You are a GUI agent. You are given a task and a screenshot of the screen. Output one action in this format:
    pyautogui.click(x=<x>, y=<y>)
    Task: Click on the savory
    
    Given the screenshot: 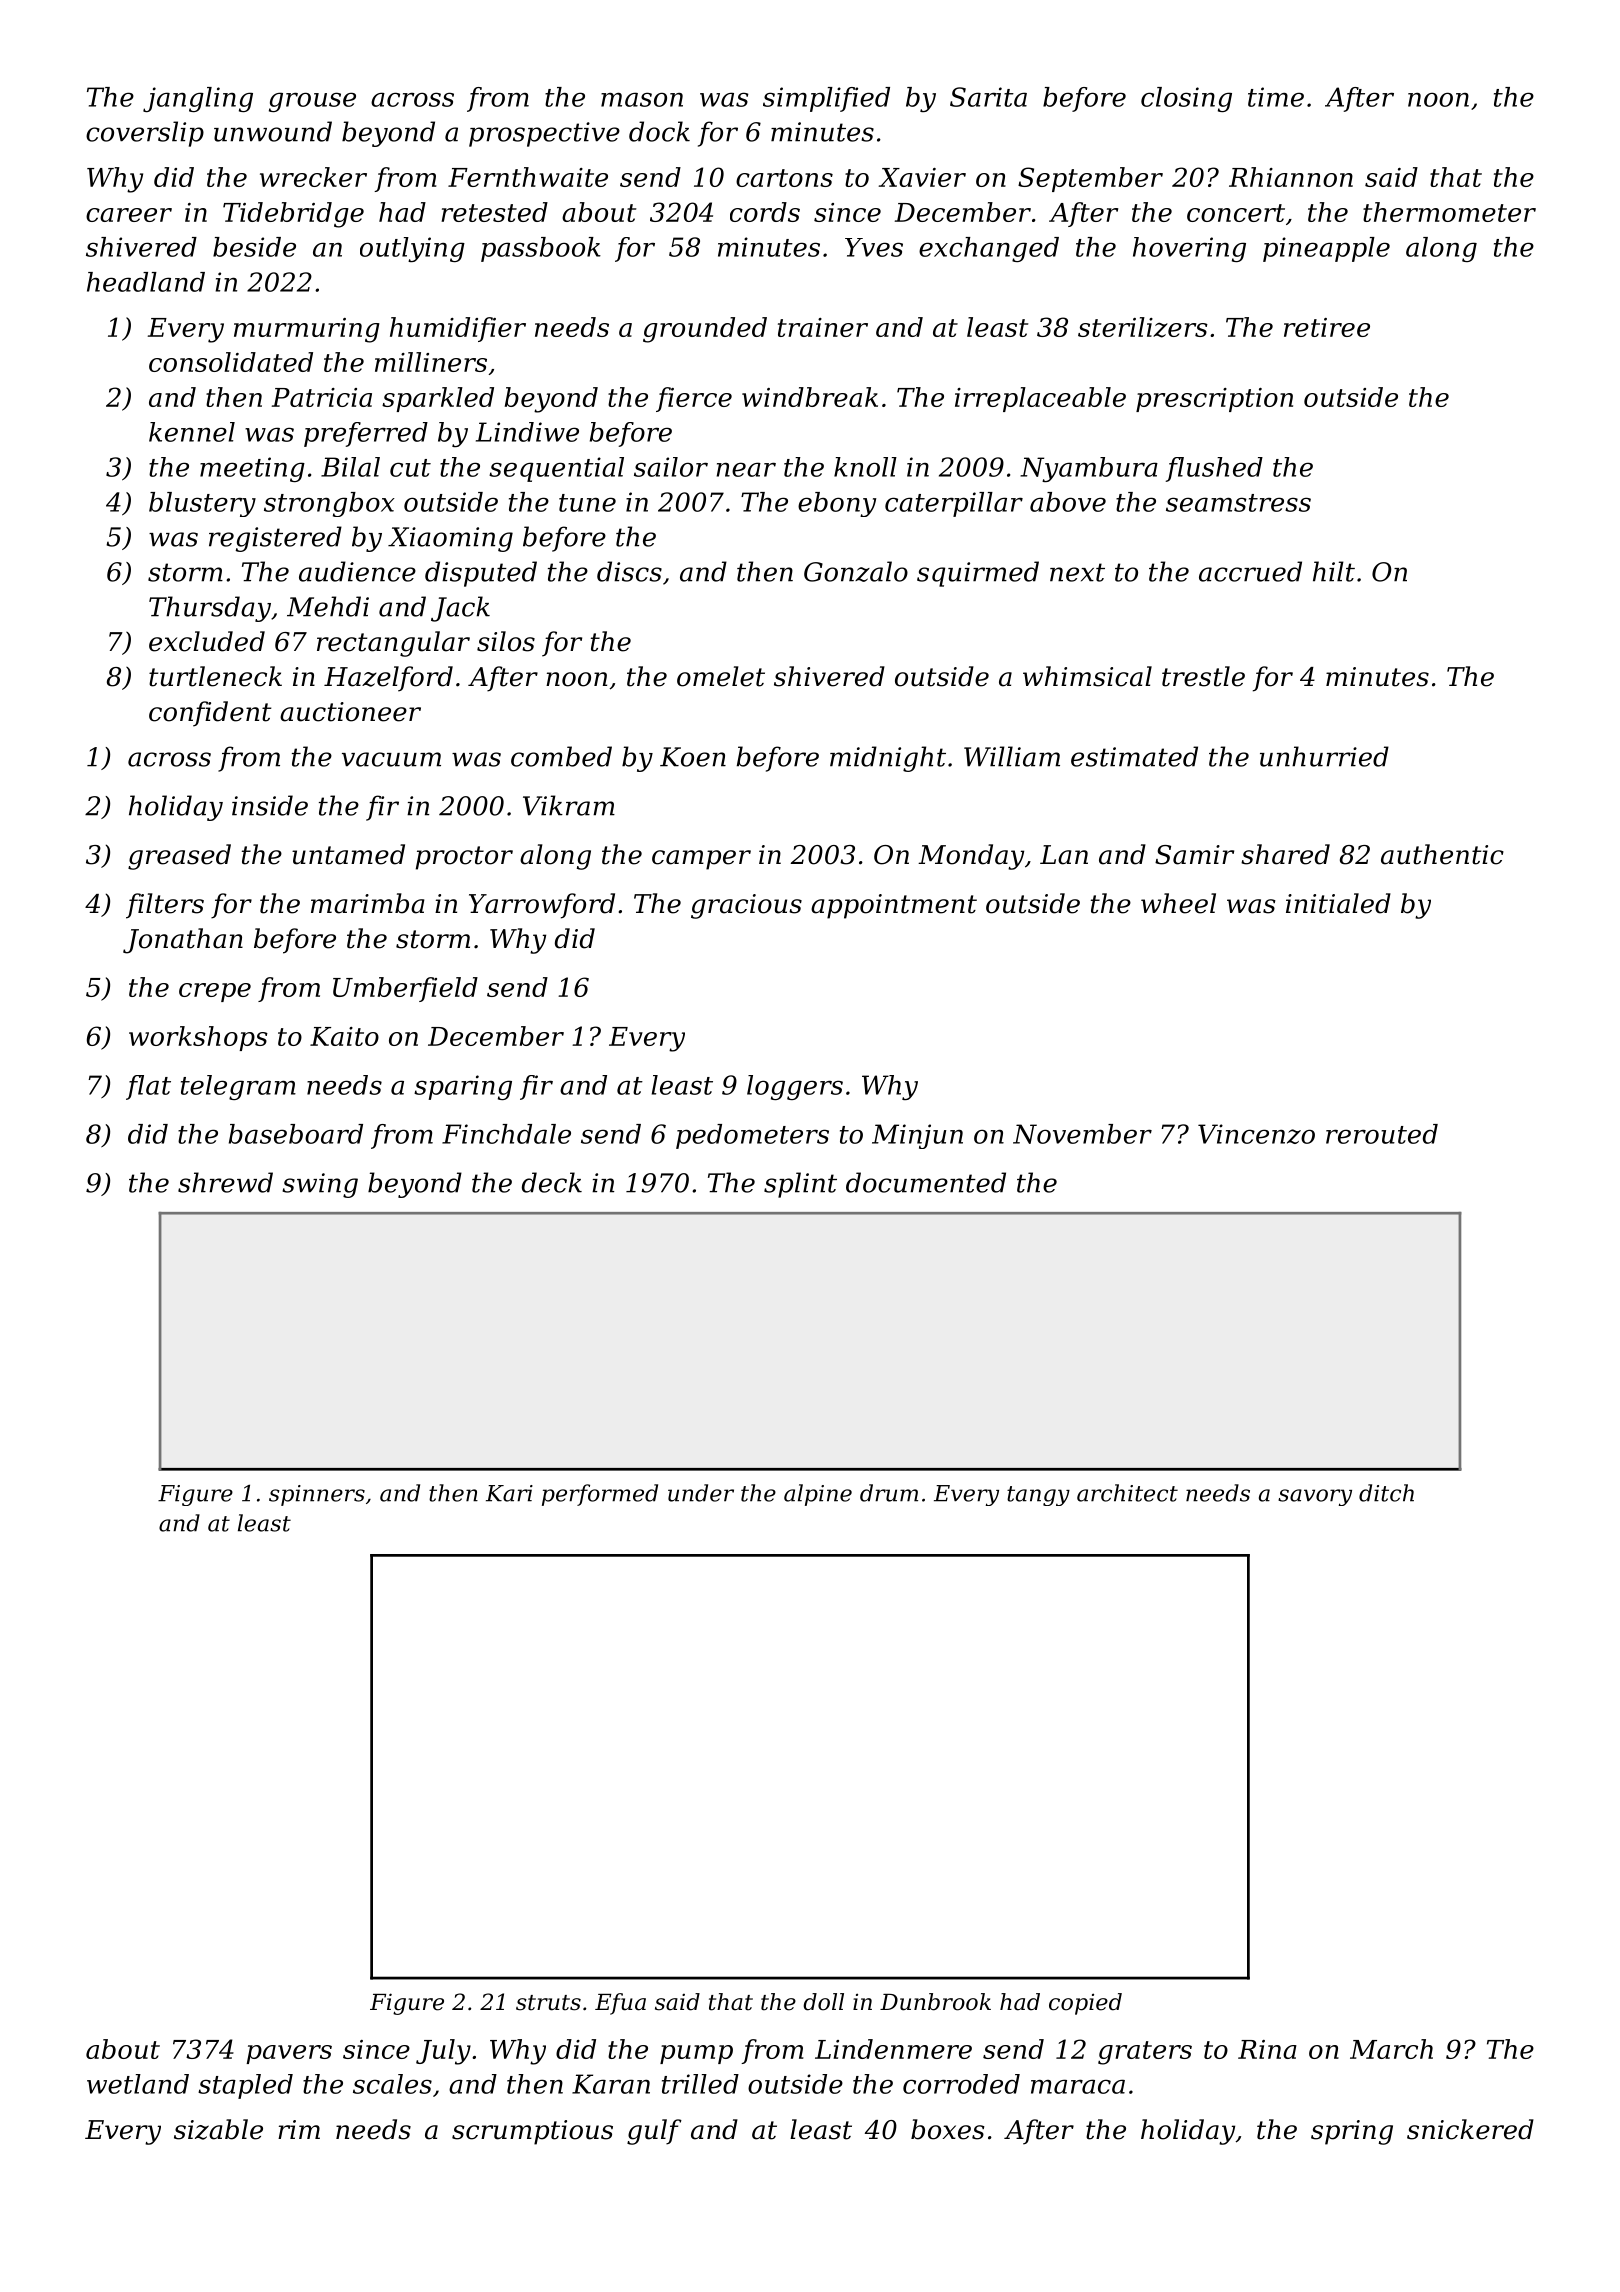 What is the action you would take?
    pyautogui.click(x=1315, y=1497)
